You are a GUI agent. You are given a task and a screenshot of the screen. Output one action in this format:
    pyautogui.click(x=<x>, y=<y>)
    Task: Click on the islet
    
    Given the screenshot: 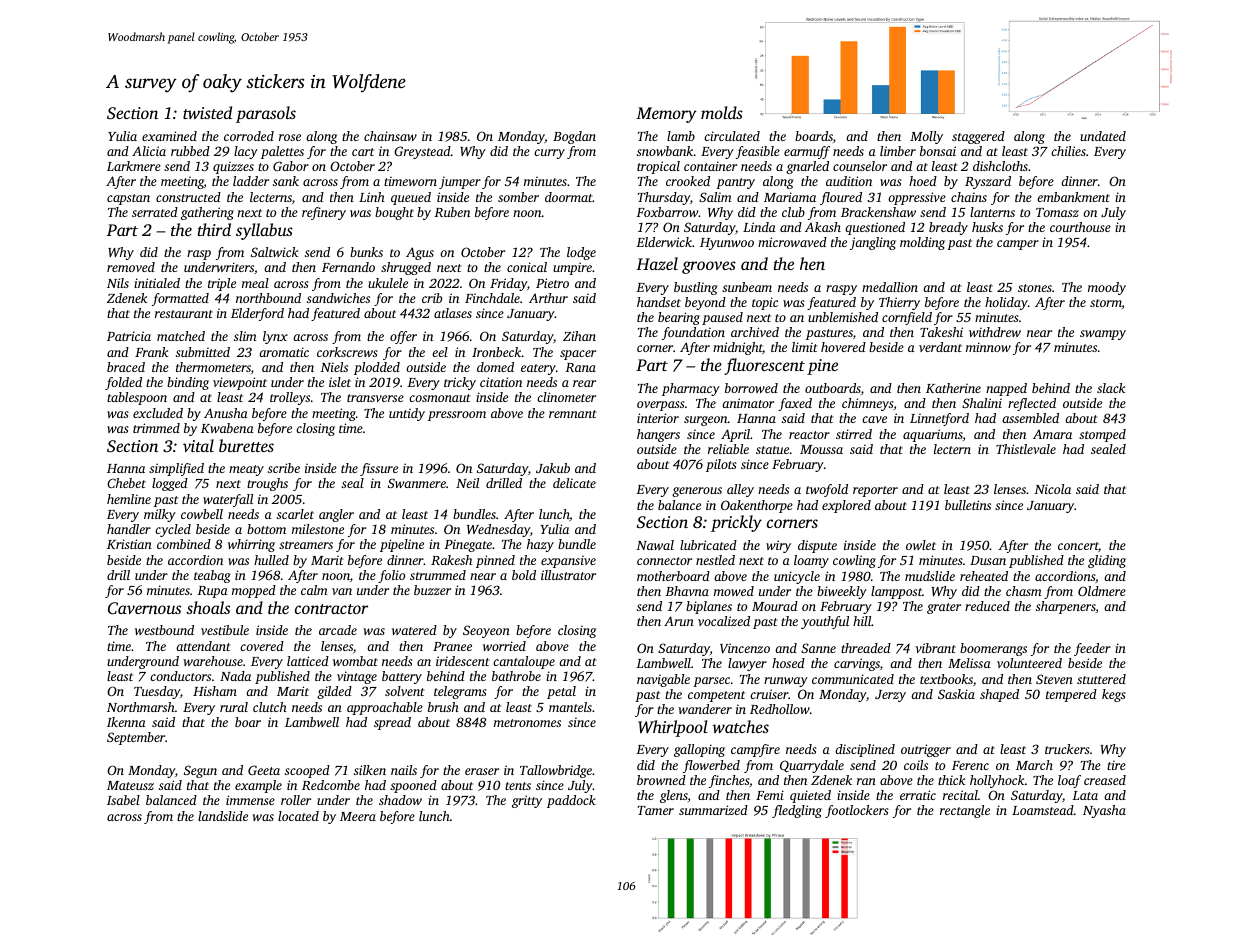 What is the action you would take?
    pyautogui.click(x=340, y=382)
